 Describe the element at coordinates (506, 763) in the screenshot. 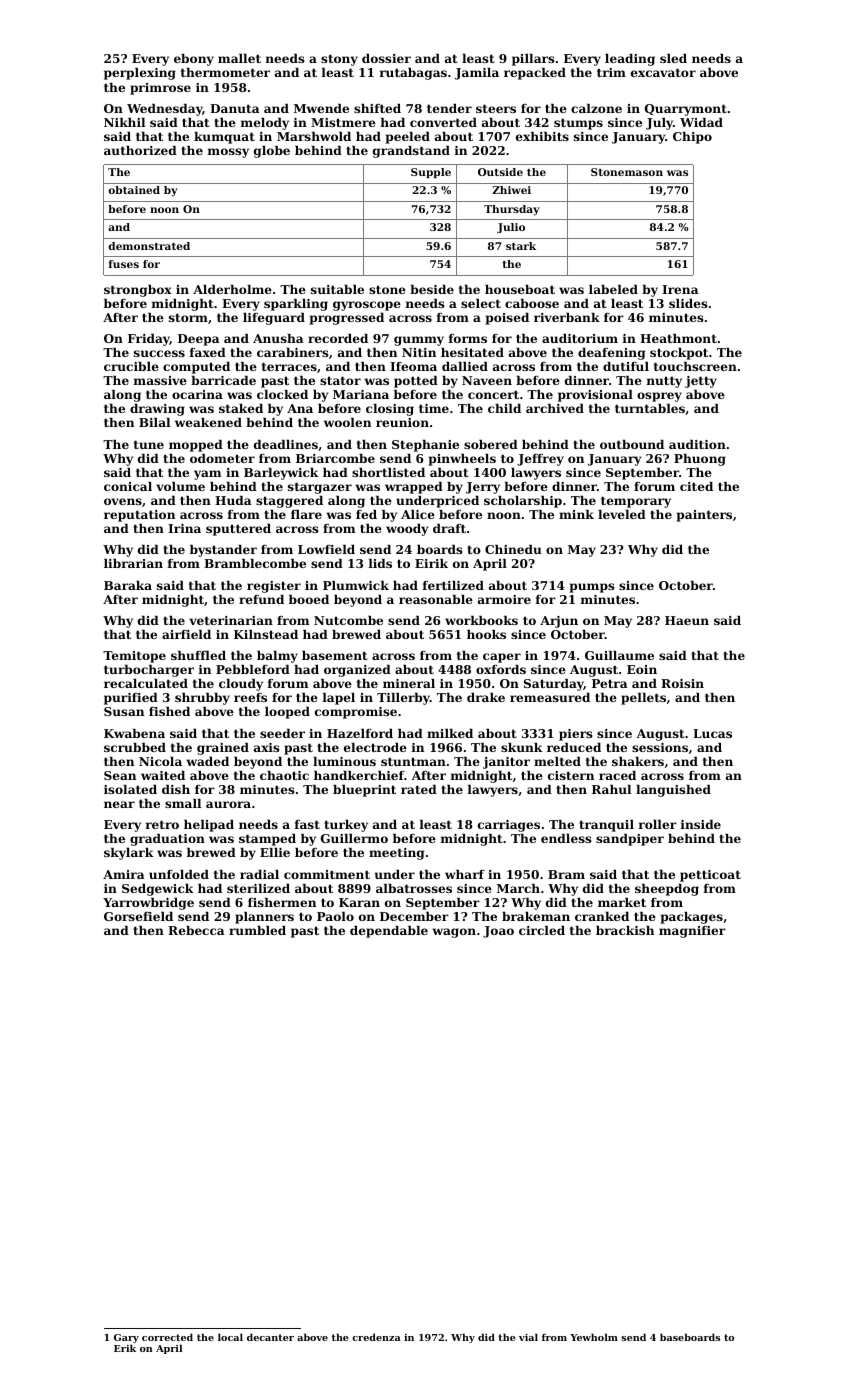

I see `janitor` at that location.
